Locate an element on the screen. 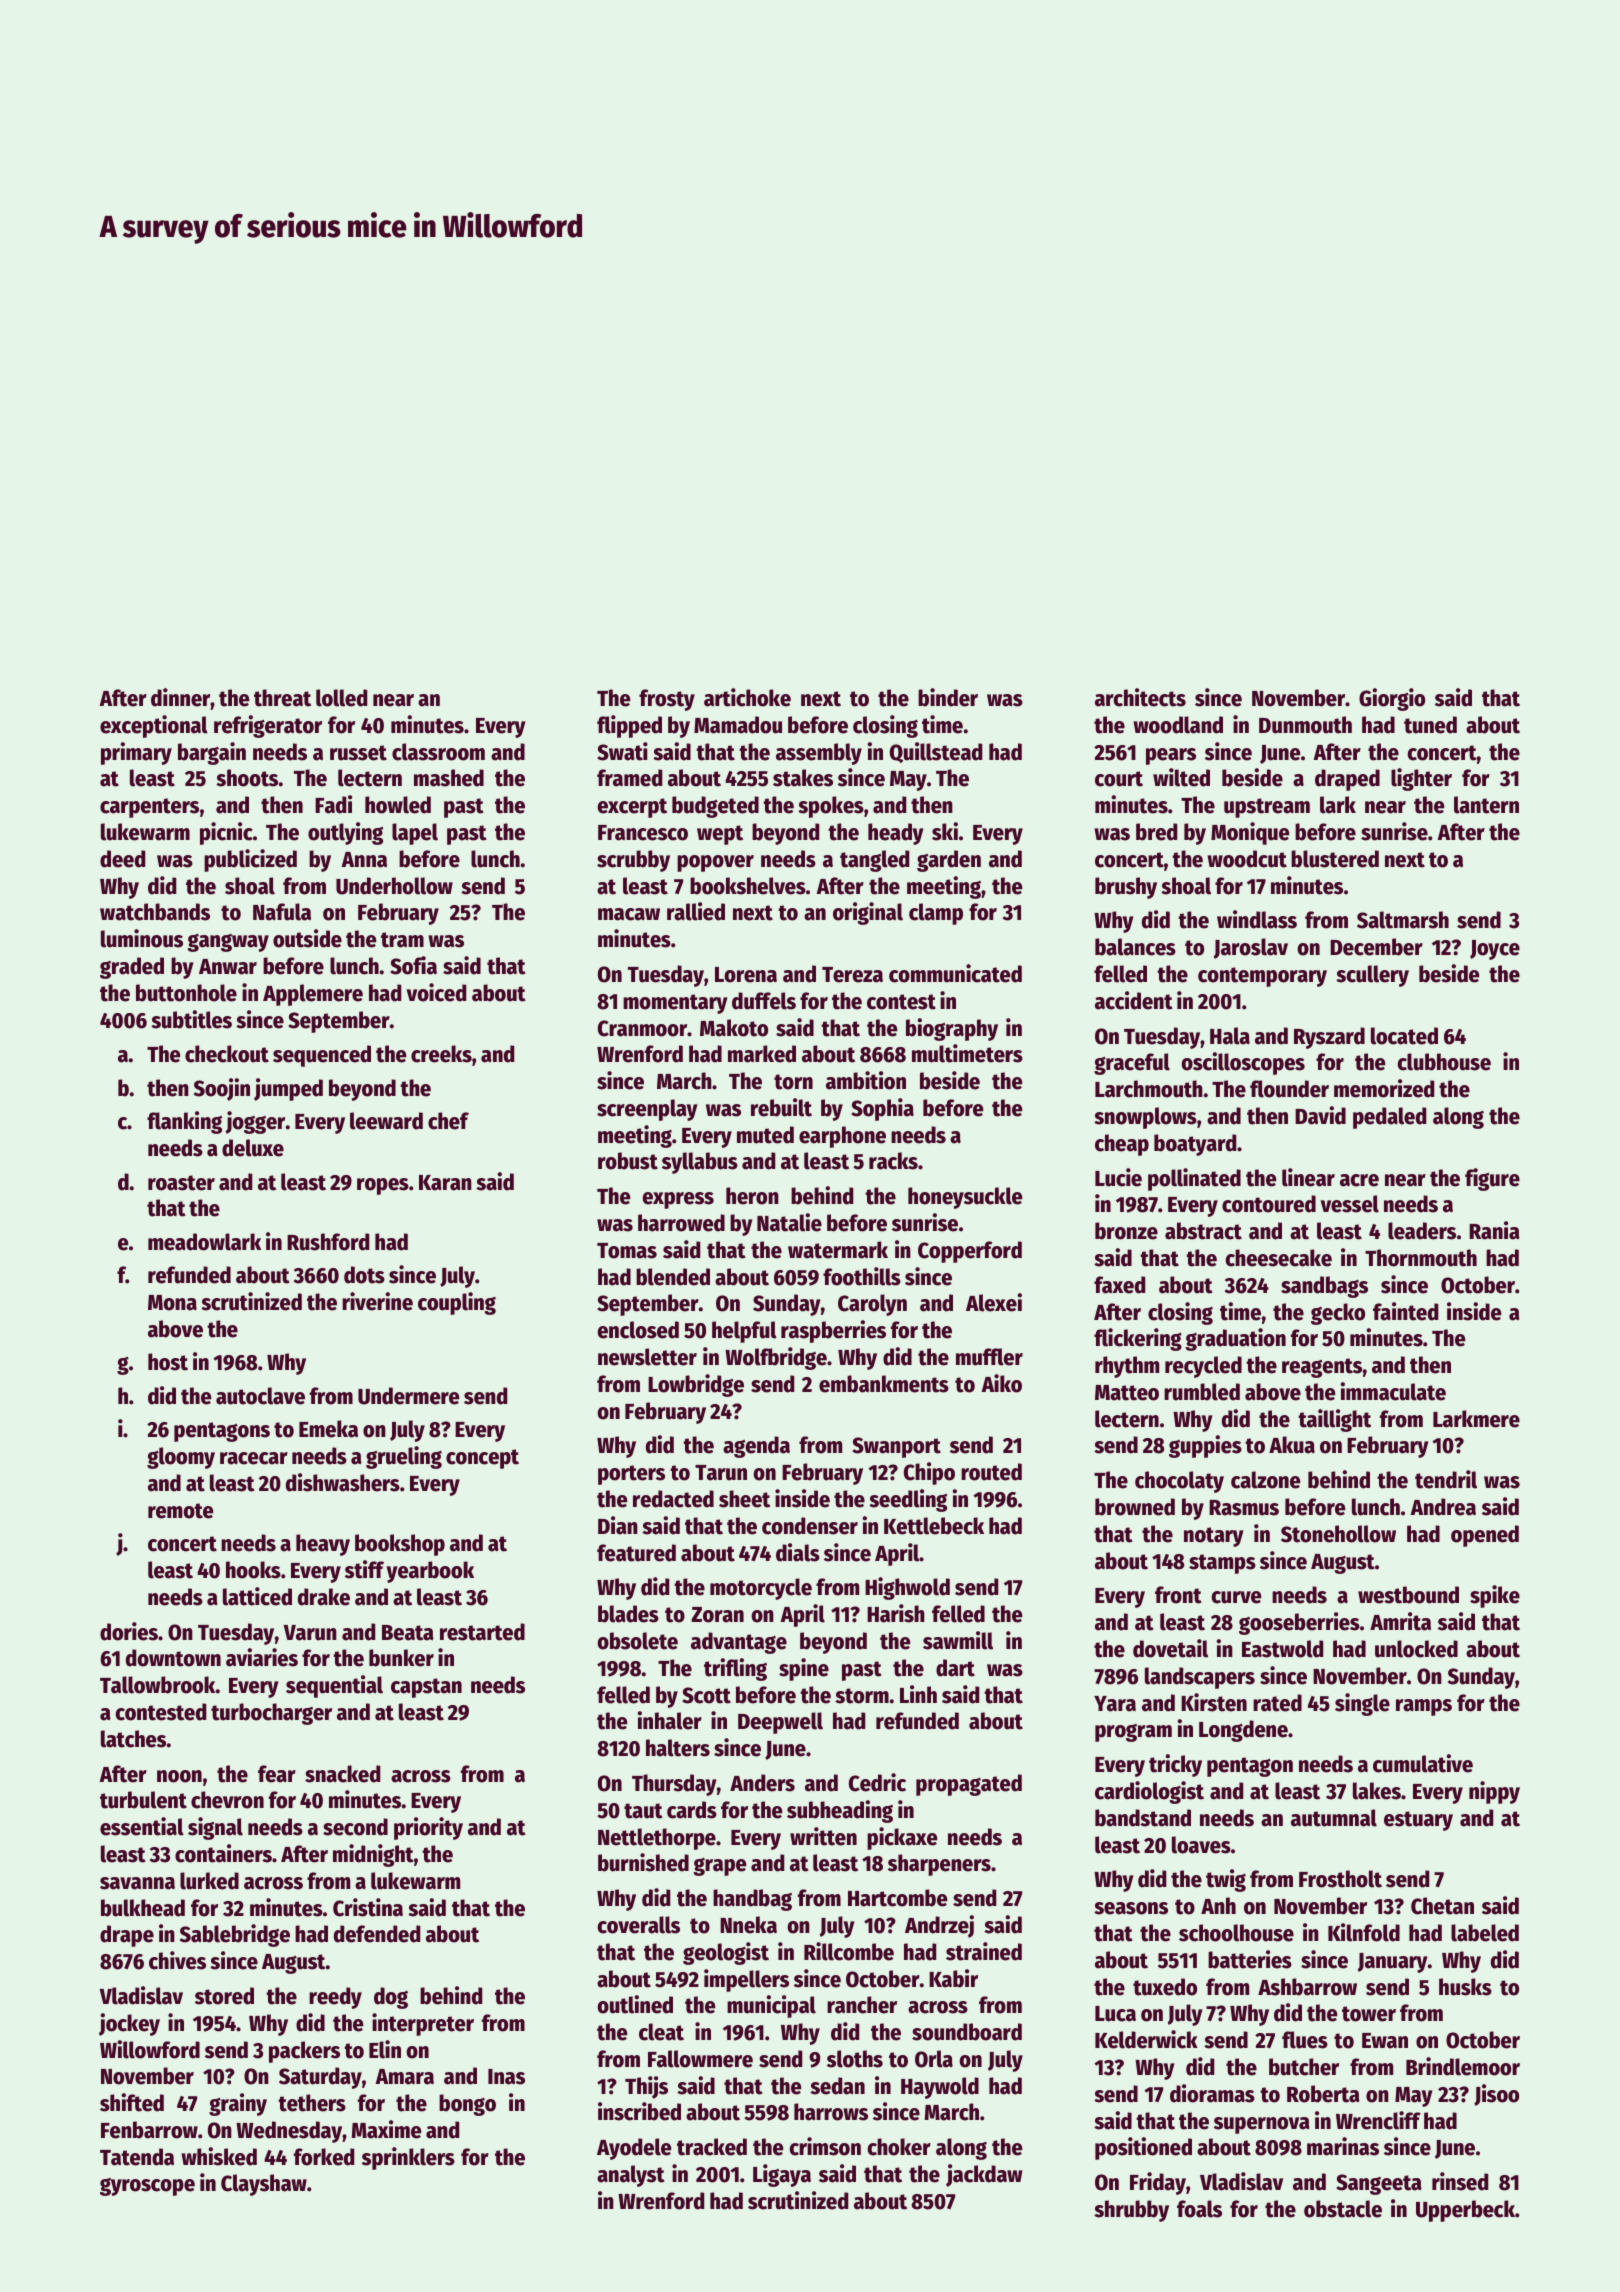 This screenshot has width=1620, height=2292. midnight is located at coordinates (373, 1855).
